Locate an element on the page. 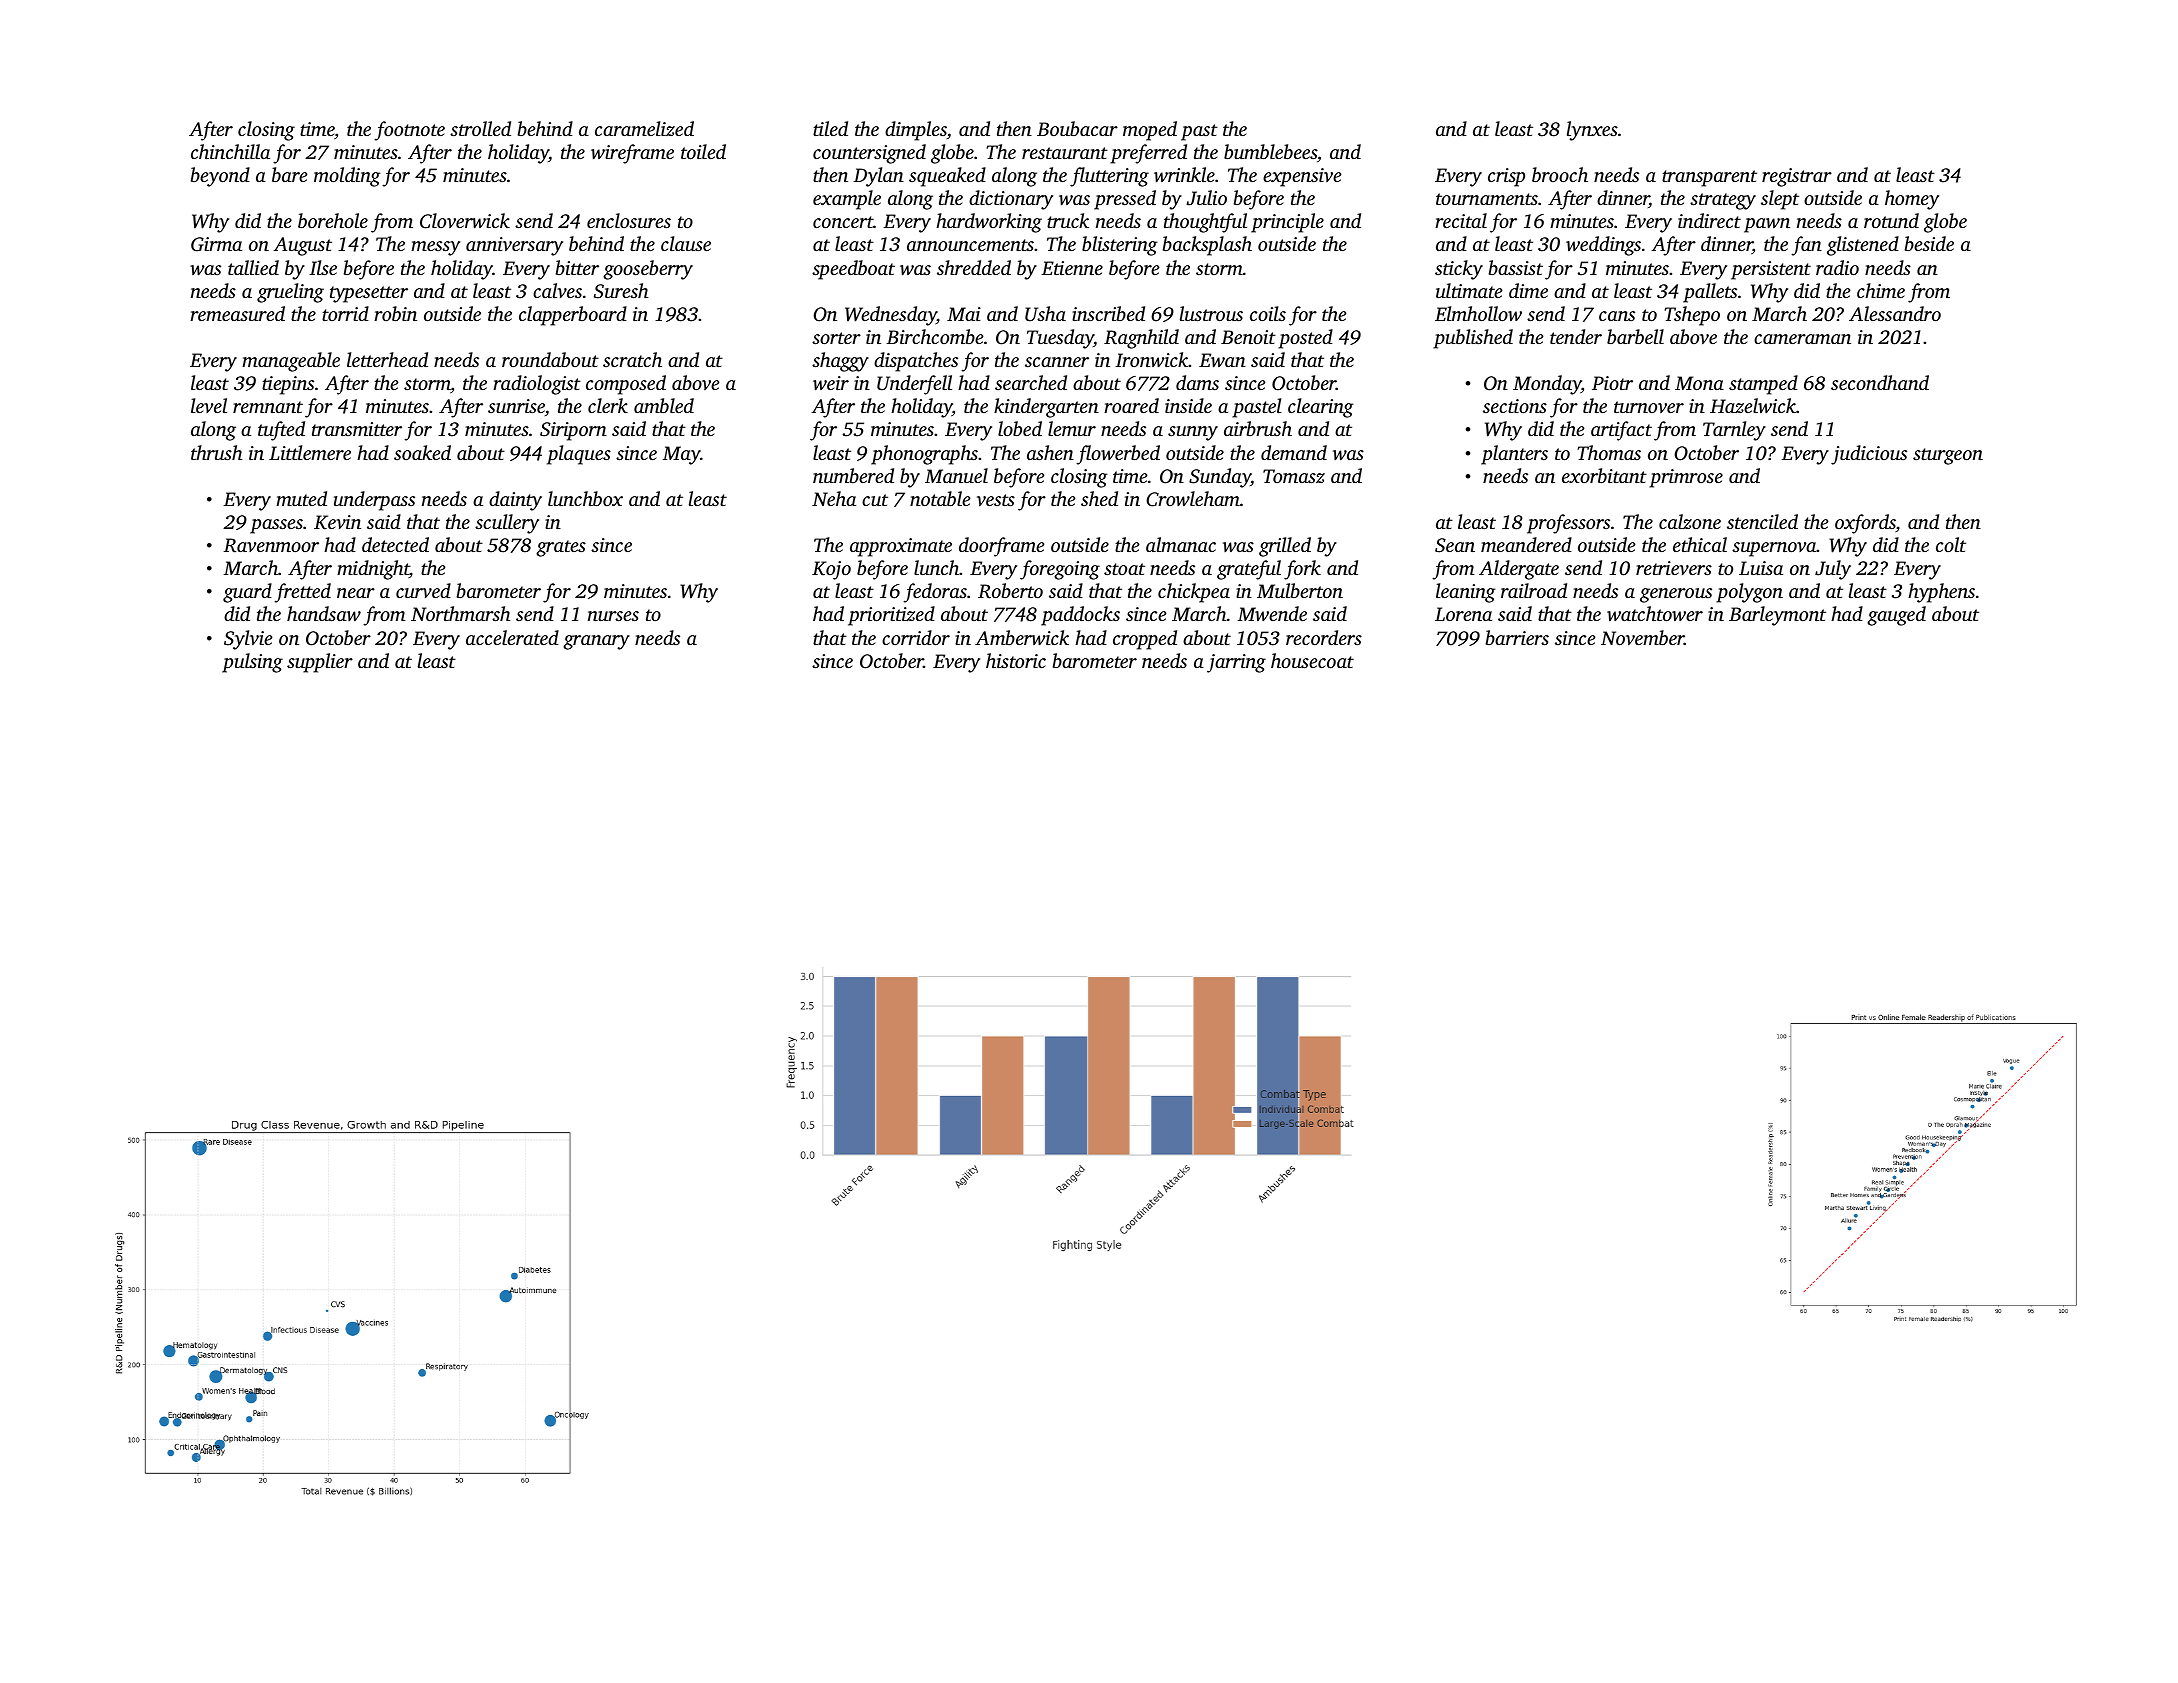 The image size is (2178, 1683). Girma is located at coordinates (216, 244).
